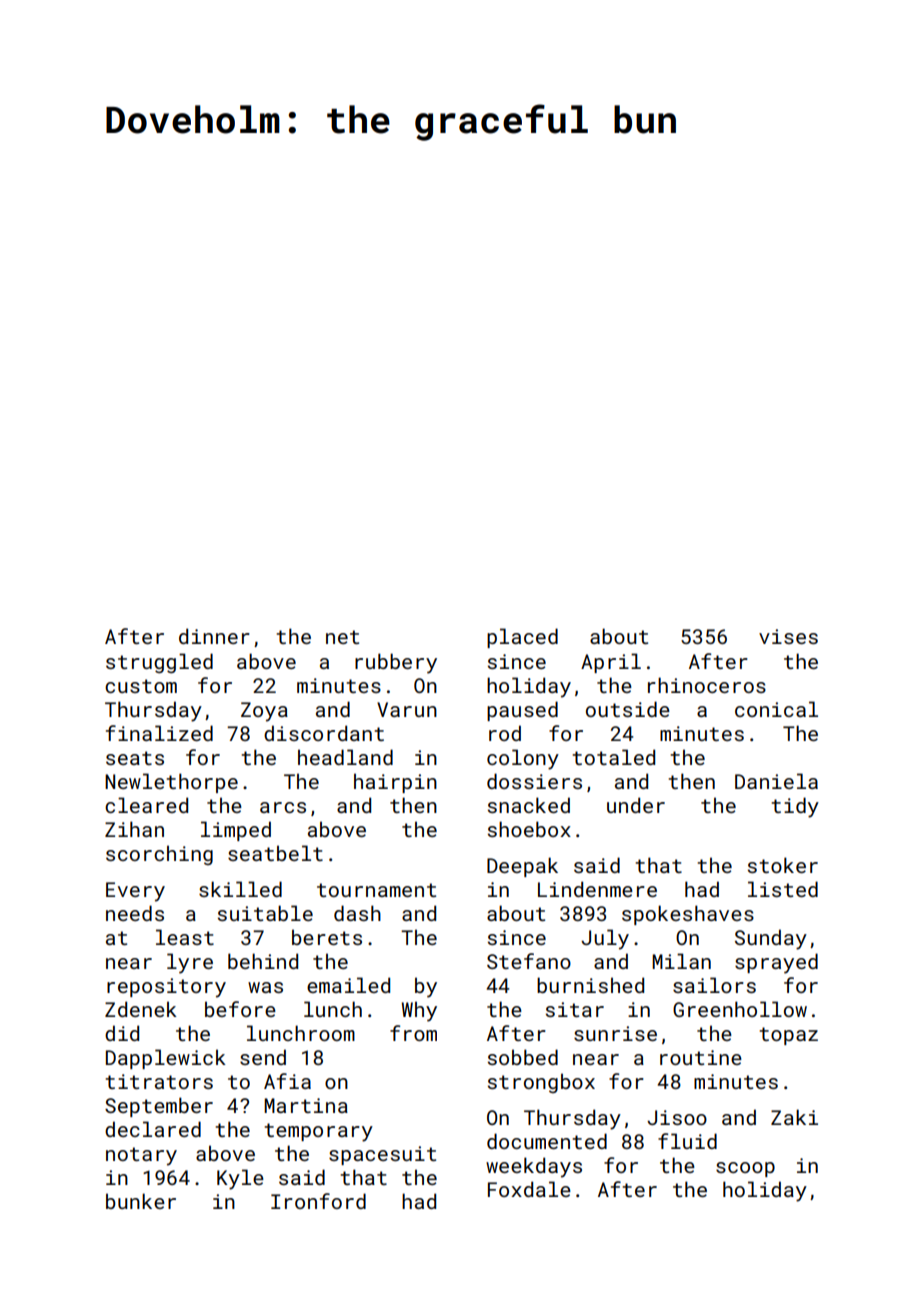  I want to click on Foxdale, so click(529, 1189).
